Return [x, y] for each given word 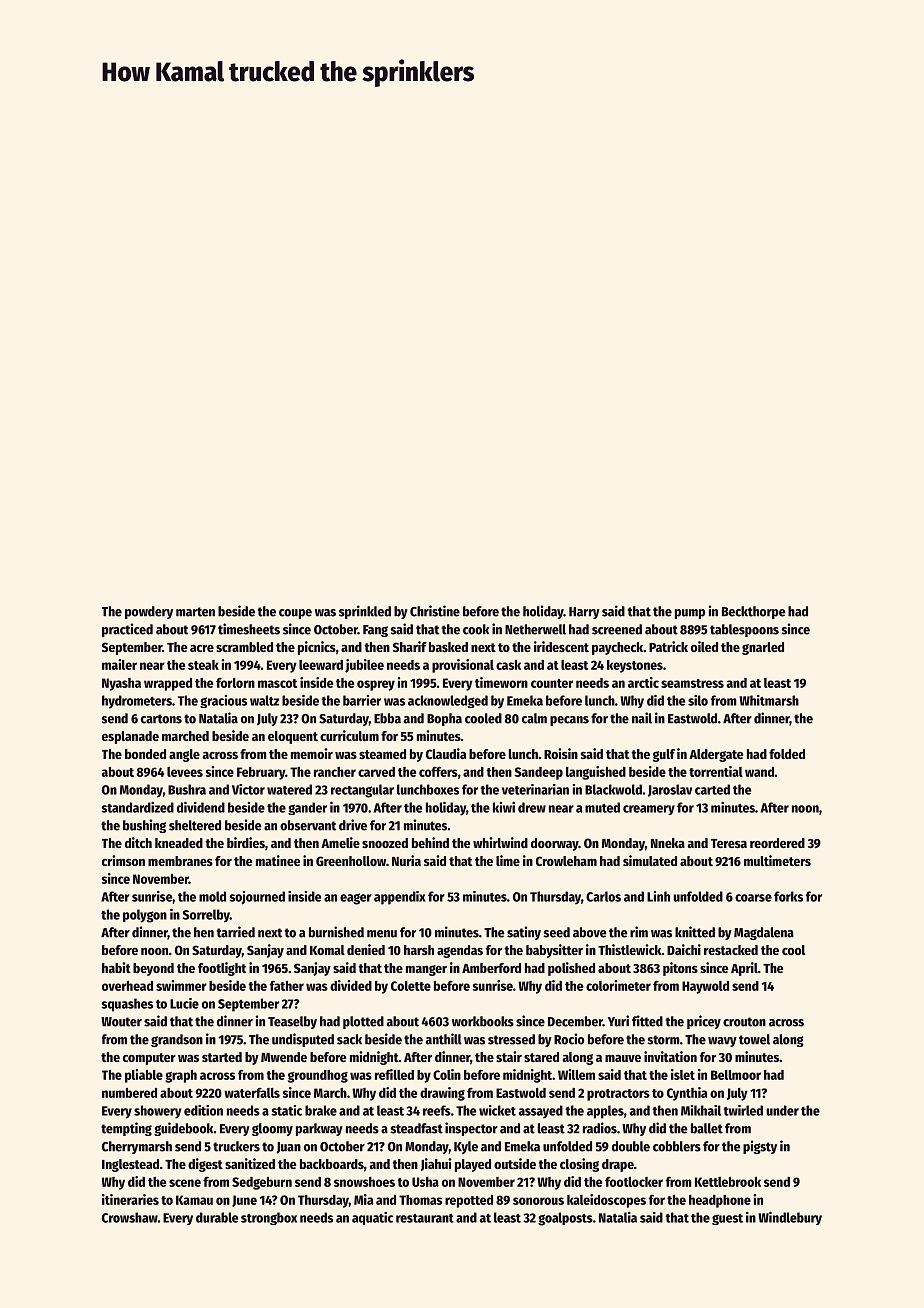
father [287, 985]
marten [195, 612]
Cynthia [687, 1094]
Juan [288, 1148]
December [575, 1021]
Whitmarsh [769, 700]
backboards [332, 1164]
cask [508, 665]
